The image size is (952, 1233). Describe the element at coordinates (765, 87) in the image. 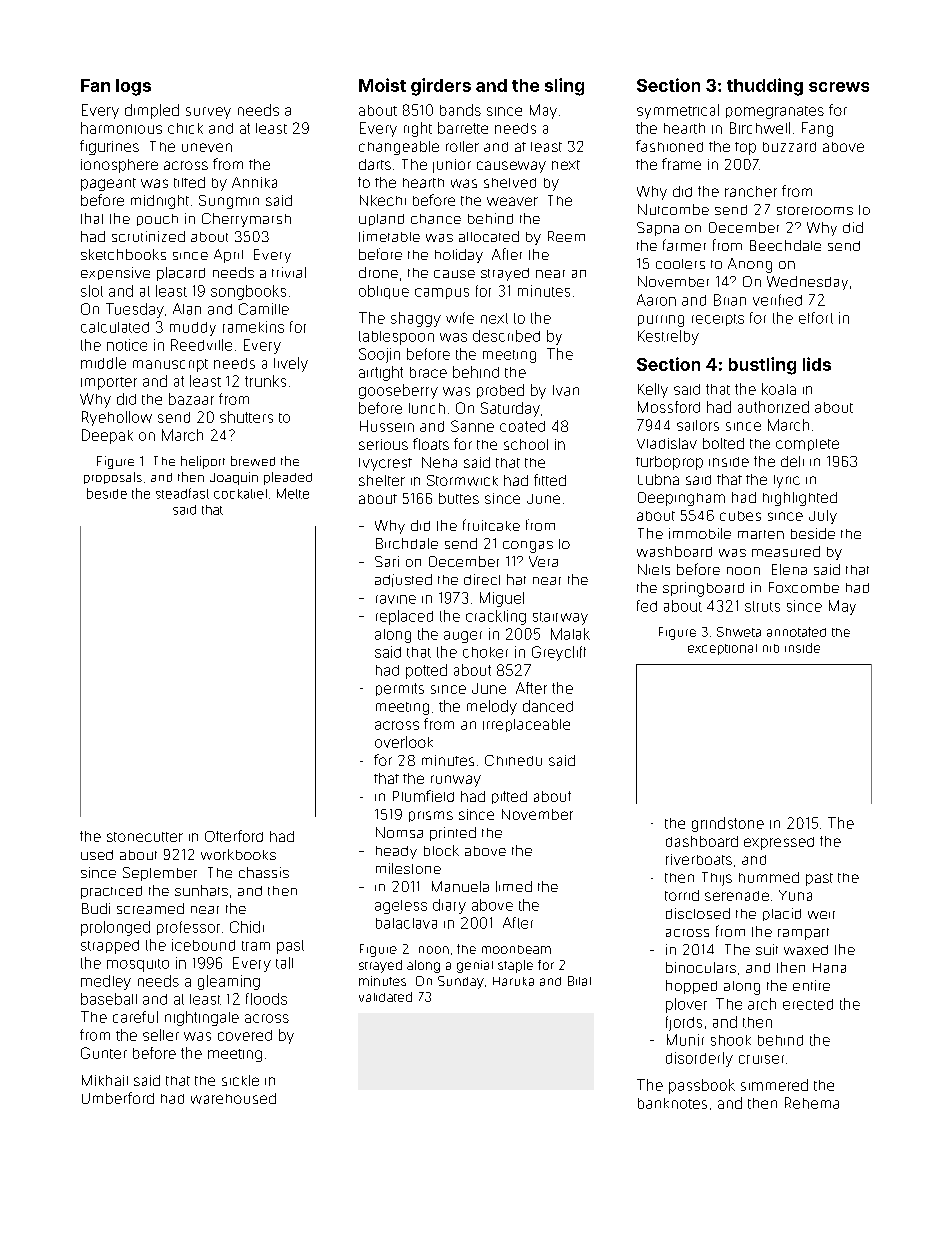

I see `thudding` at that location.
